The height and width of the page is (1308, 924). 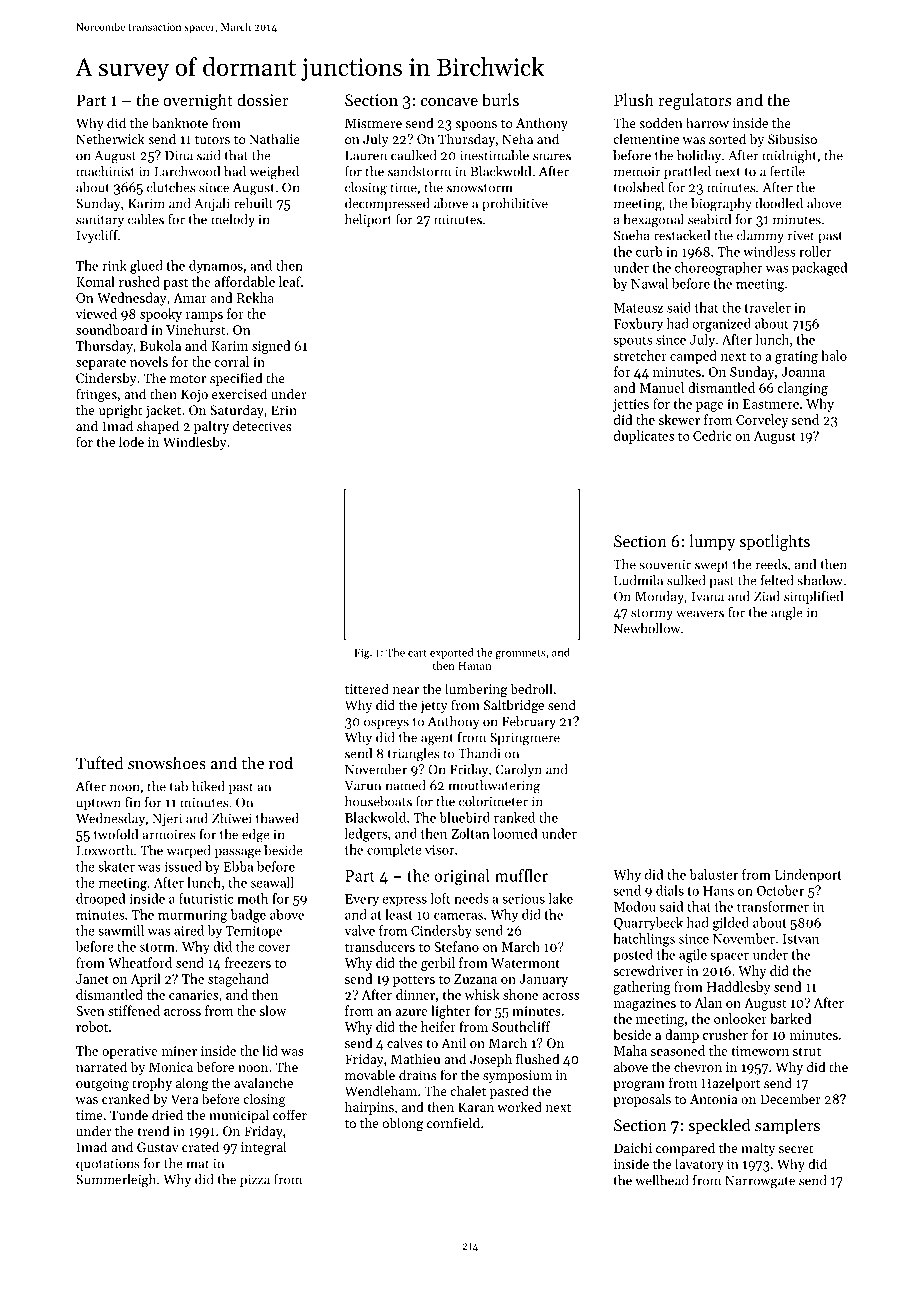 What do you see at coordinates (380, 946) in the page?
I see `transducers` at bounding box center [380, 946].
